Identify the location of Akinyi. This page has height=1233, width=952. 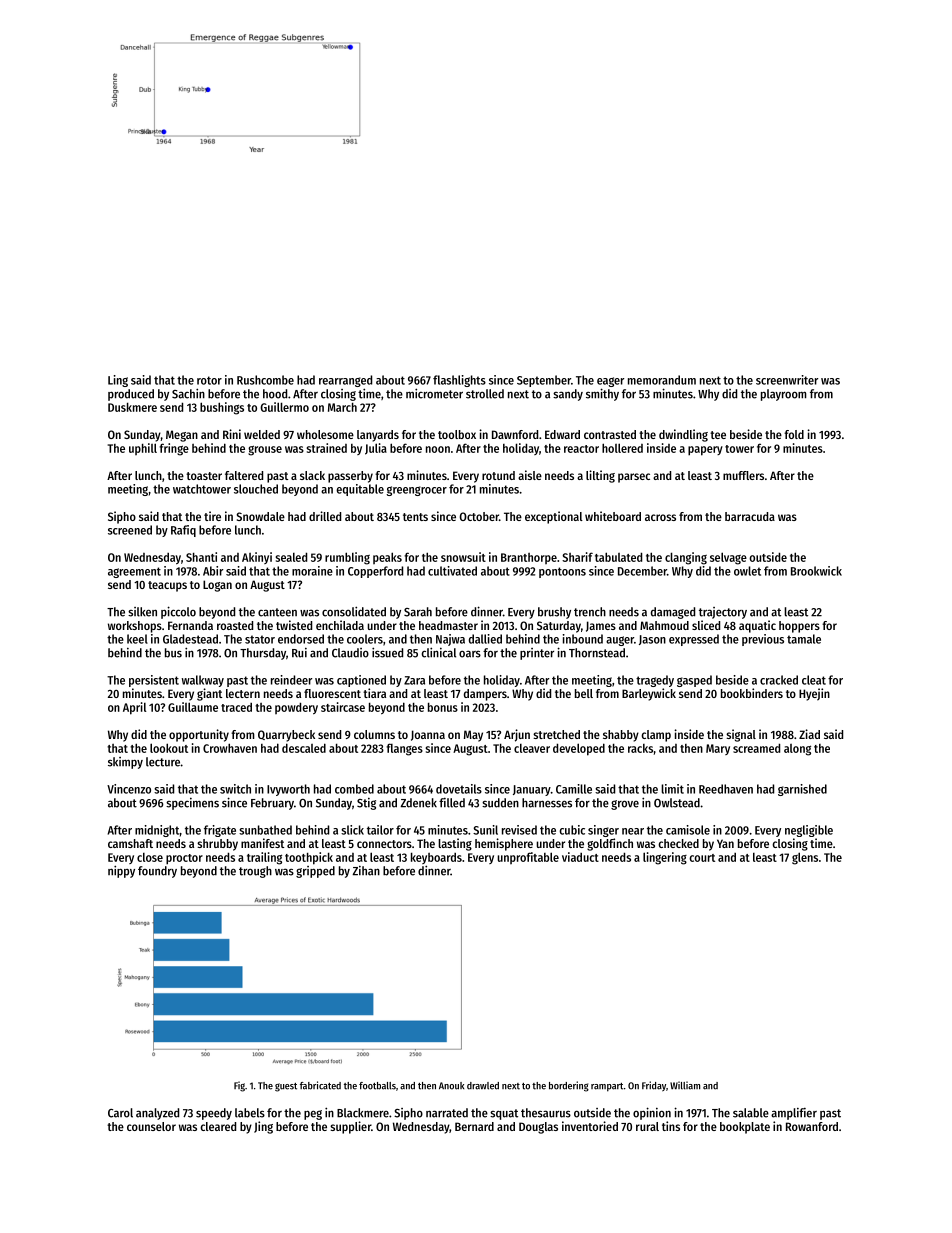
(257, 558).
